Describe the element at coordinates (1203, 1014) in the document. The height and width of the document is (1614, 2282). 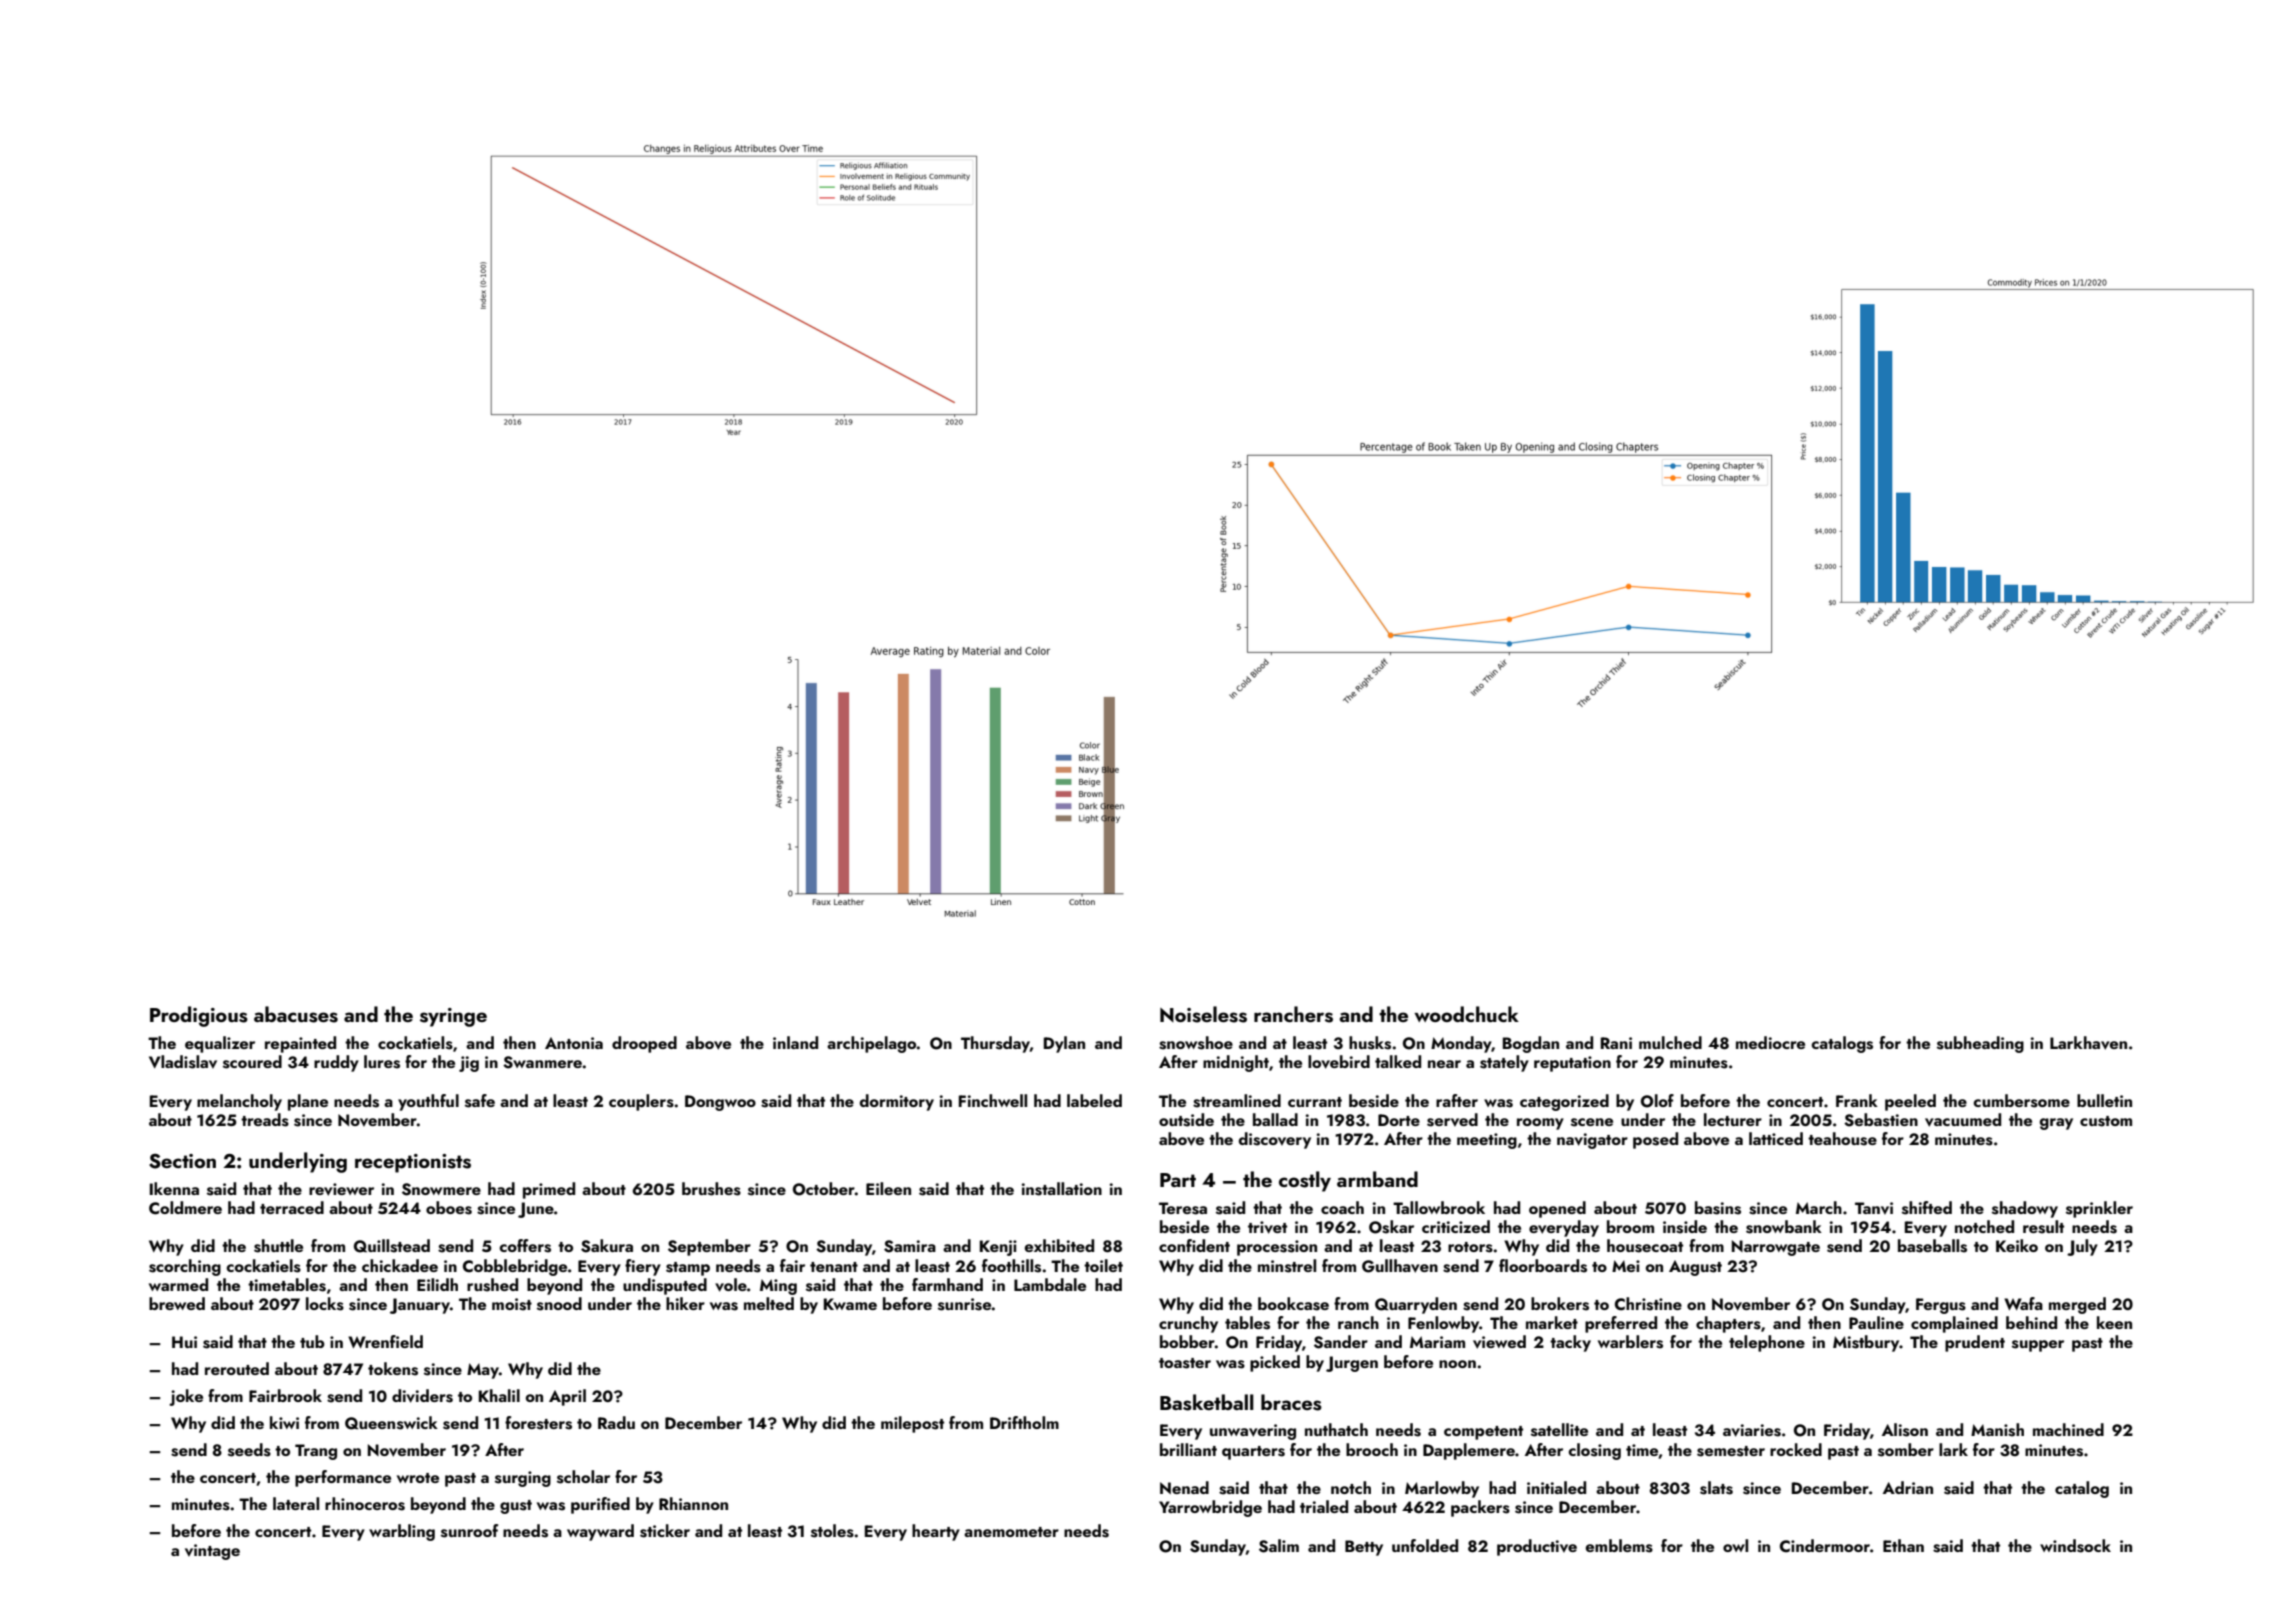
I see `Noiseless` at that location.
